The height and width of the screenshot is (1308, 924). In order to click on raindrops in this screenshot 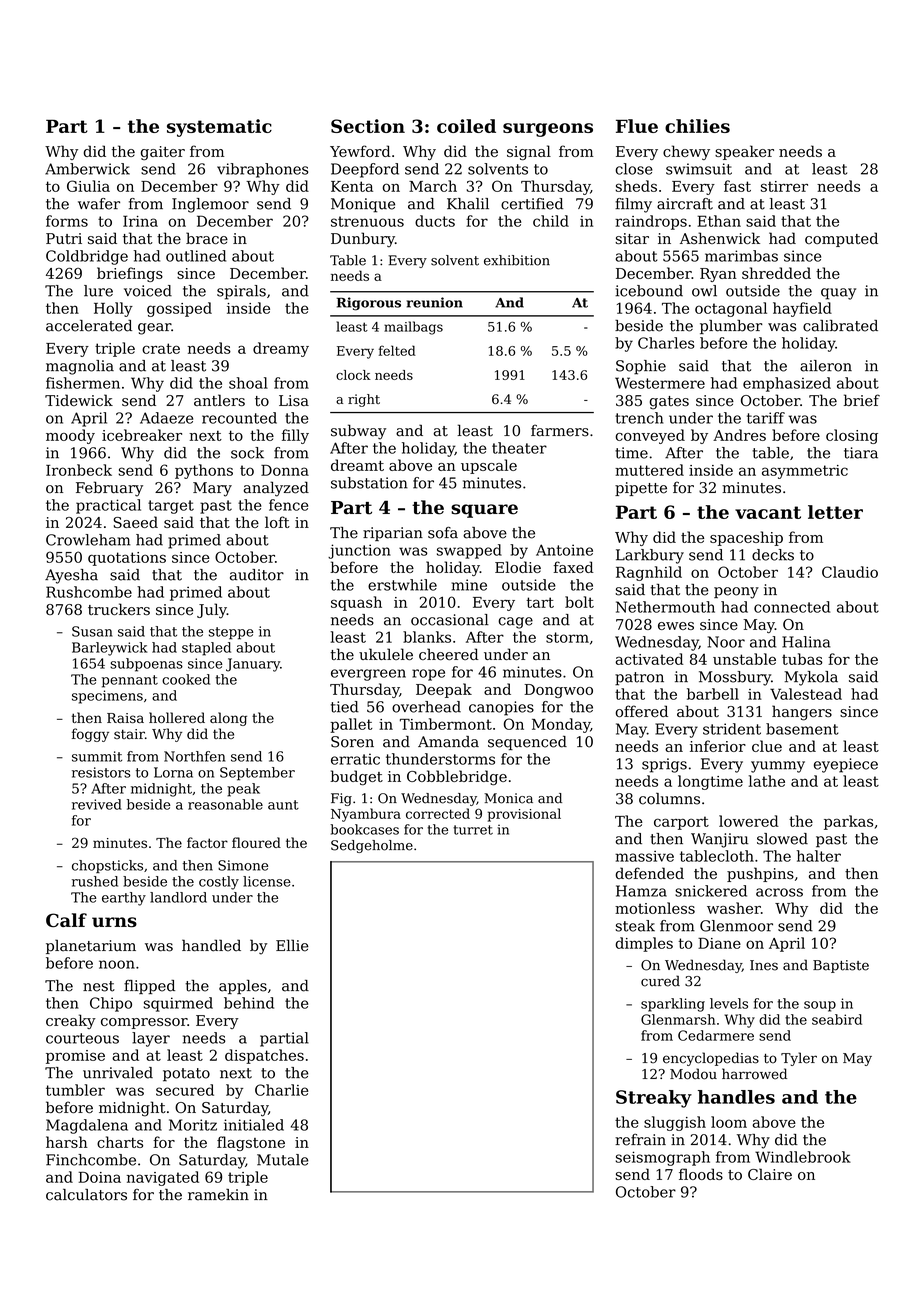, I will do `click(651, 222)`.
